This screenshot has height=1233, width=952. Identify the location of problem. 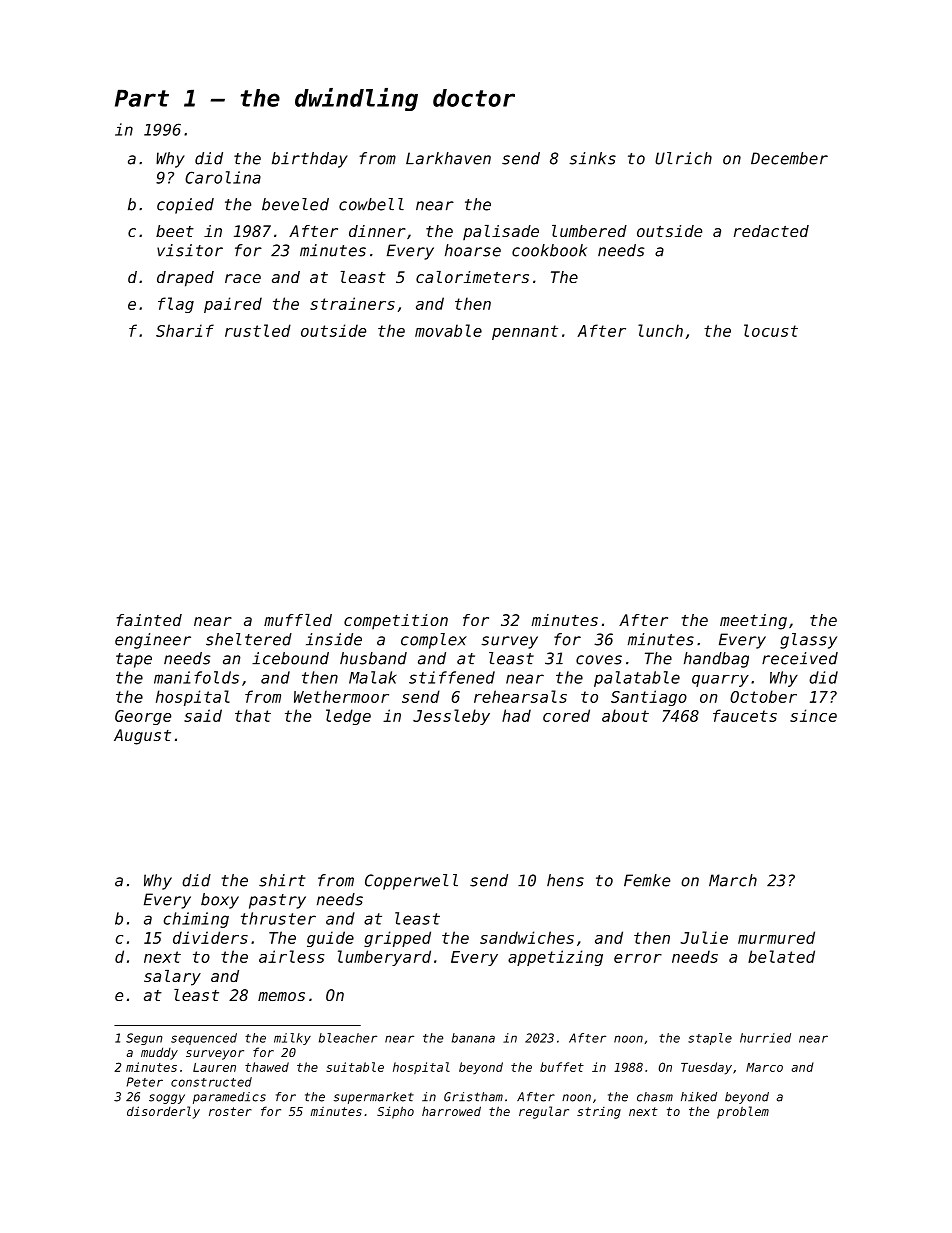
(743, 1112).
